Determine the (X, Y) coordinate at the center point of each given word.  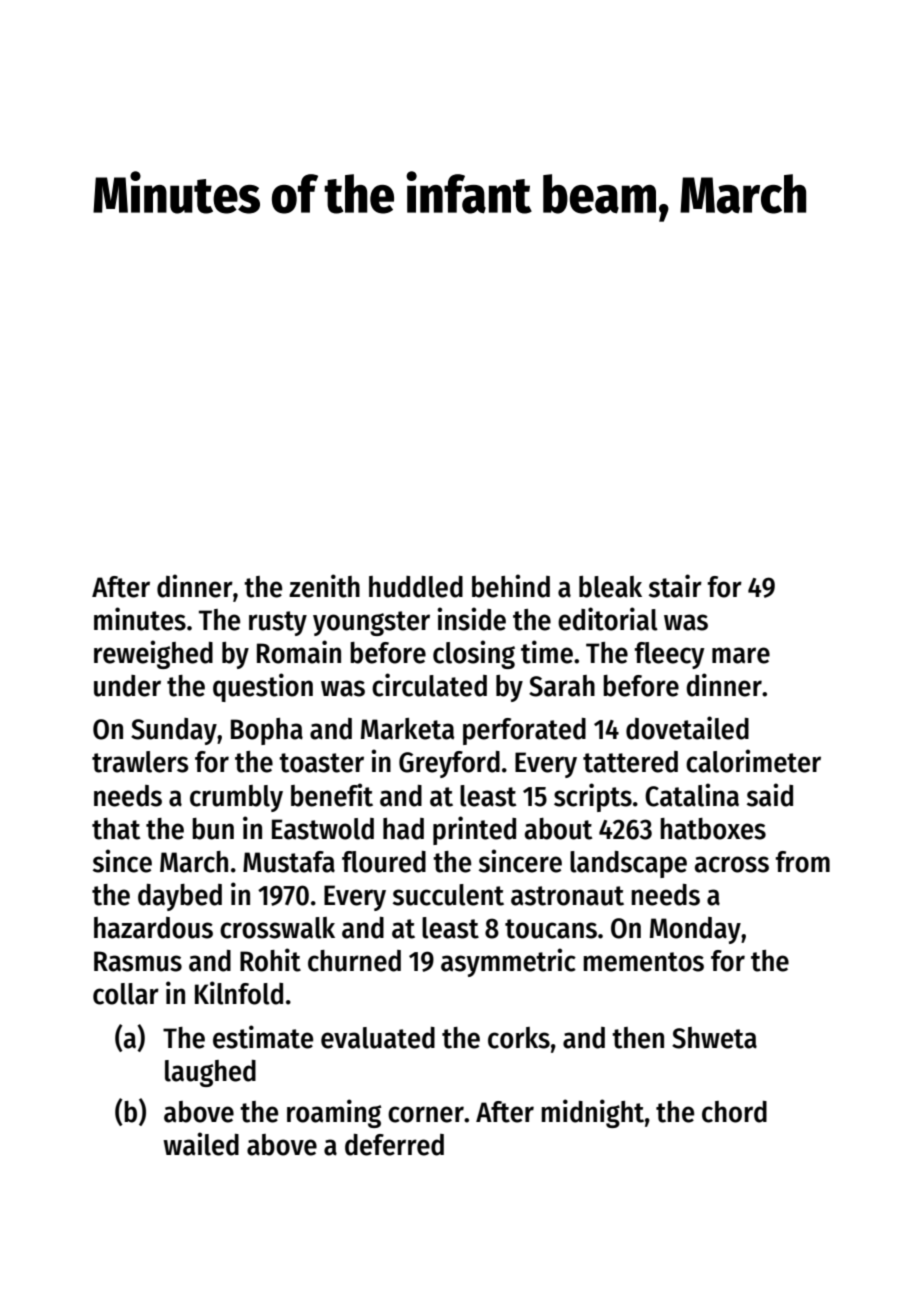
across (732, 864)
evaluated (378, 1038)
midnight (592, 1113)
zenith (324, 586)
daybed (180, 897)
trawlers (140, 762)
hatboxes (713, 829)
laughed (210, 1073)
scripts (593, 797)
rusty (278, 623)
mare (741, 655)
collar (126, 994)
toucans (551, 929)
